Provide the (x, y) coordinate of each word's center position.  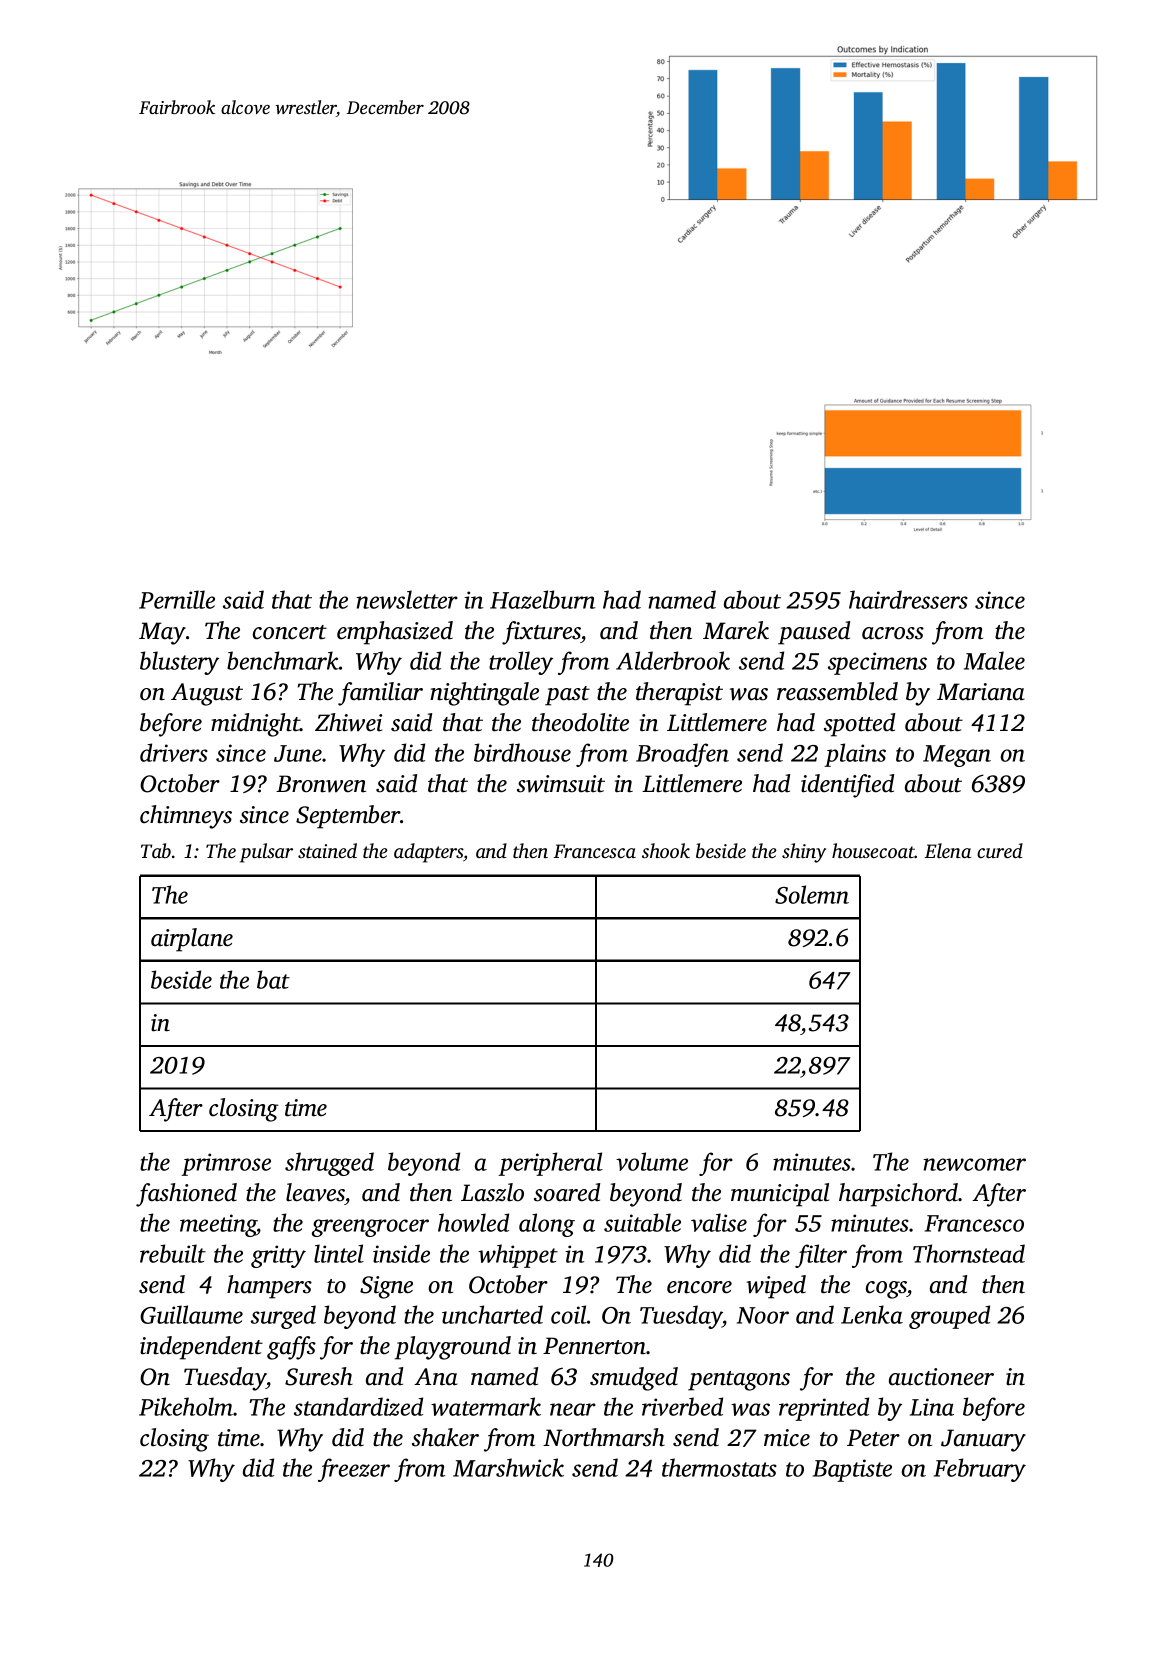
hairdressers (908, 599)
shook (666, 850)
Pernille (177, 599)
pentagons (739, 1381)
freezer (354, 1470)
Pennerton (595, 1346)
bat (273, 979)
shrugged (329, 1164)
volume (652, 1161)
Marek (736, 630)
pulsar (266, 853)
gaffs (291, 1348)
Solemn (812, 894)
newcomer (974, 1164)
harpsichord (899, 1195)
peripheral (550, 1164)
